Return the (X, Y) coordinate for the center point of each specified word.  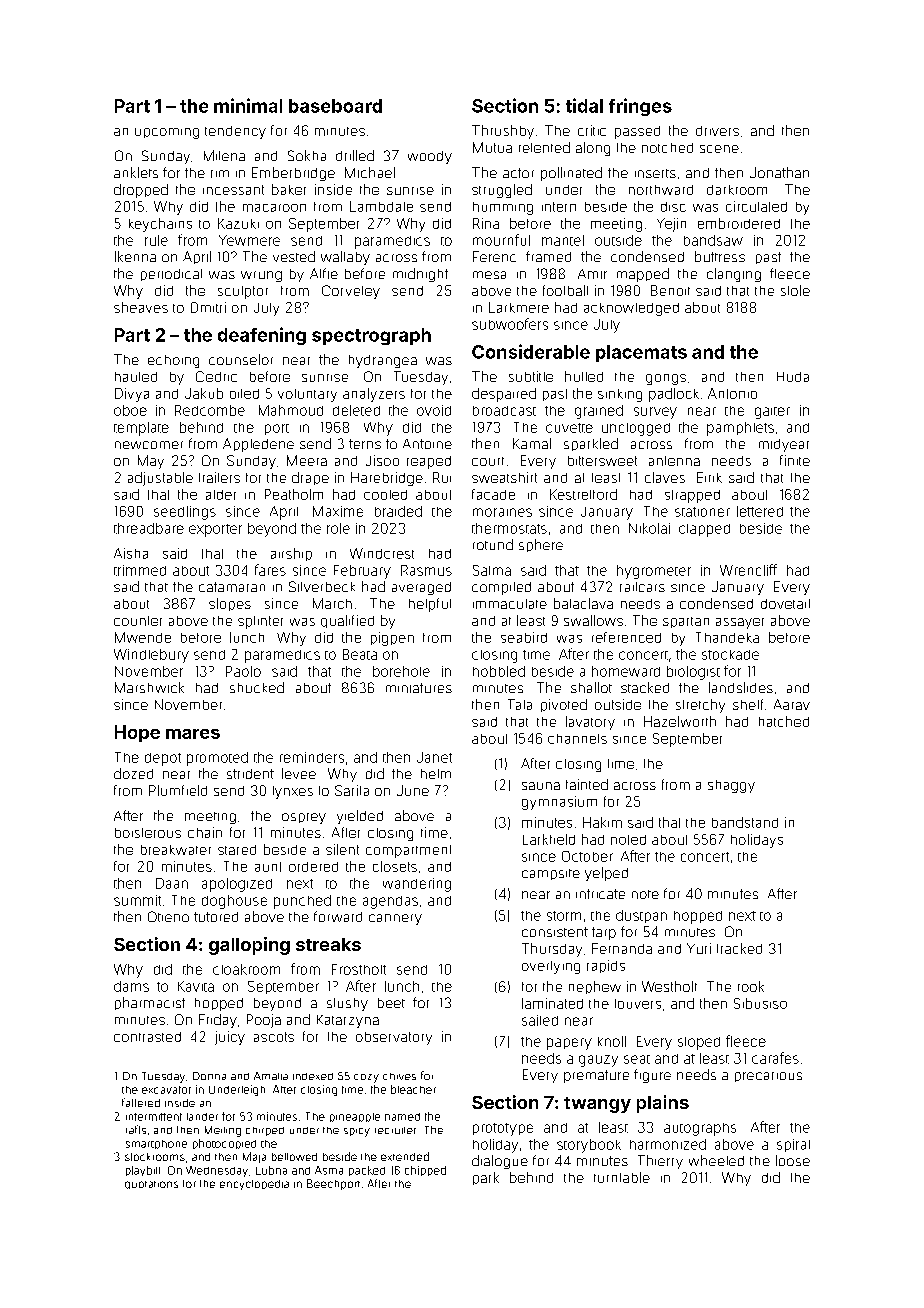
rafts (136, 1129)
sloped (699, 1043)
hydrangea (383, 361)
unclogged (636, 429)
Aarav (792, 704)
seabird (524, 637)
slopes (230, 604)
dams (131, 986)
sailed (540, 1020)
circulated (756, 206)
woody (430, 157)
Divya (132, 395)
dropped (141, 191)
